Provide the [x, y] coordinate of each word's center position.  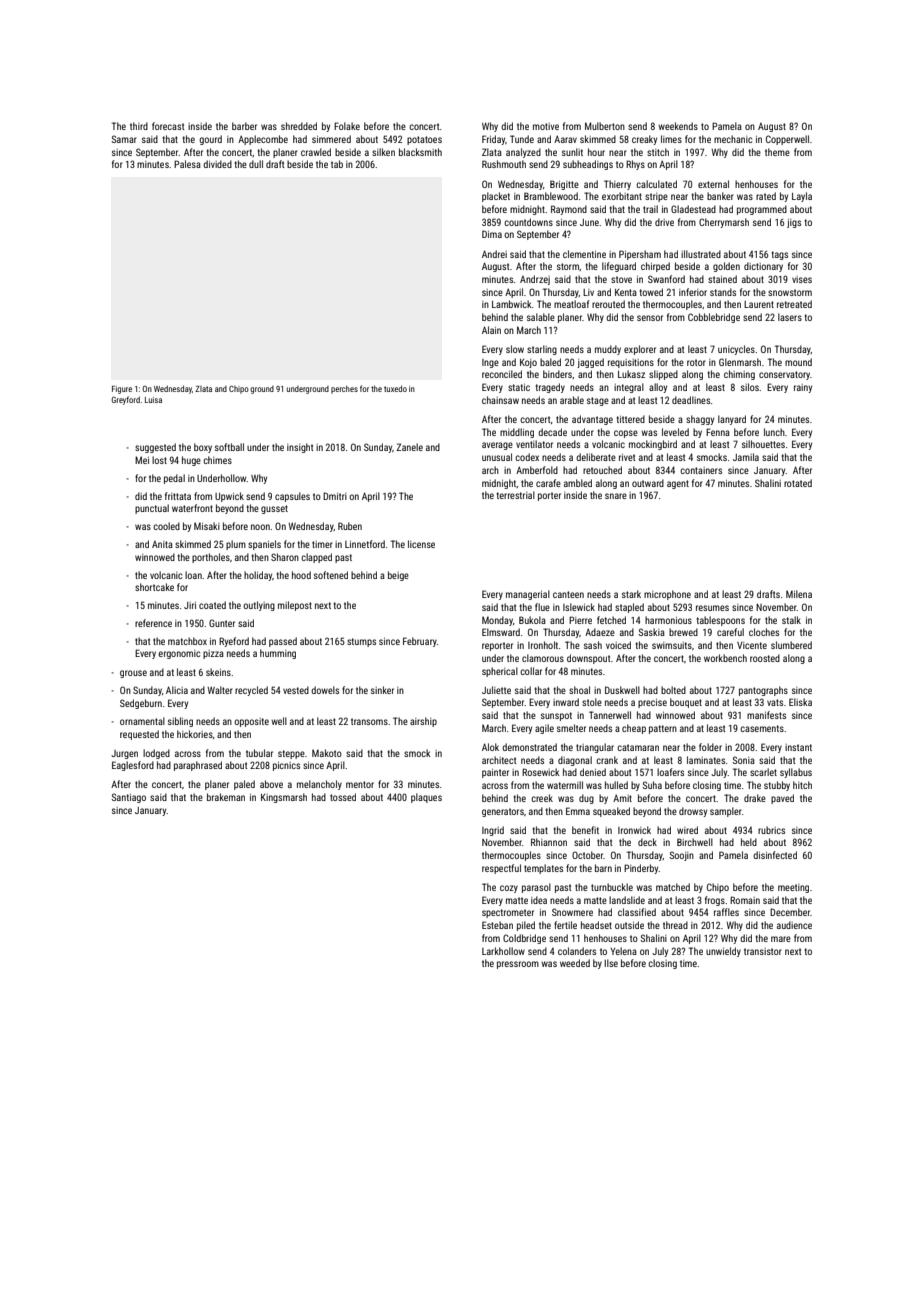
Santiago [128, 798]
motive [546, 126]
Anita [162, 544]
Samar [124, 139]
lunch [774, 432]
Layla [802, 197]
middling [517, 433]
